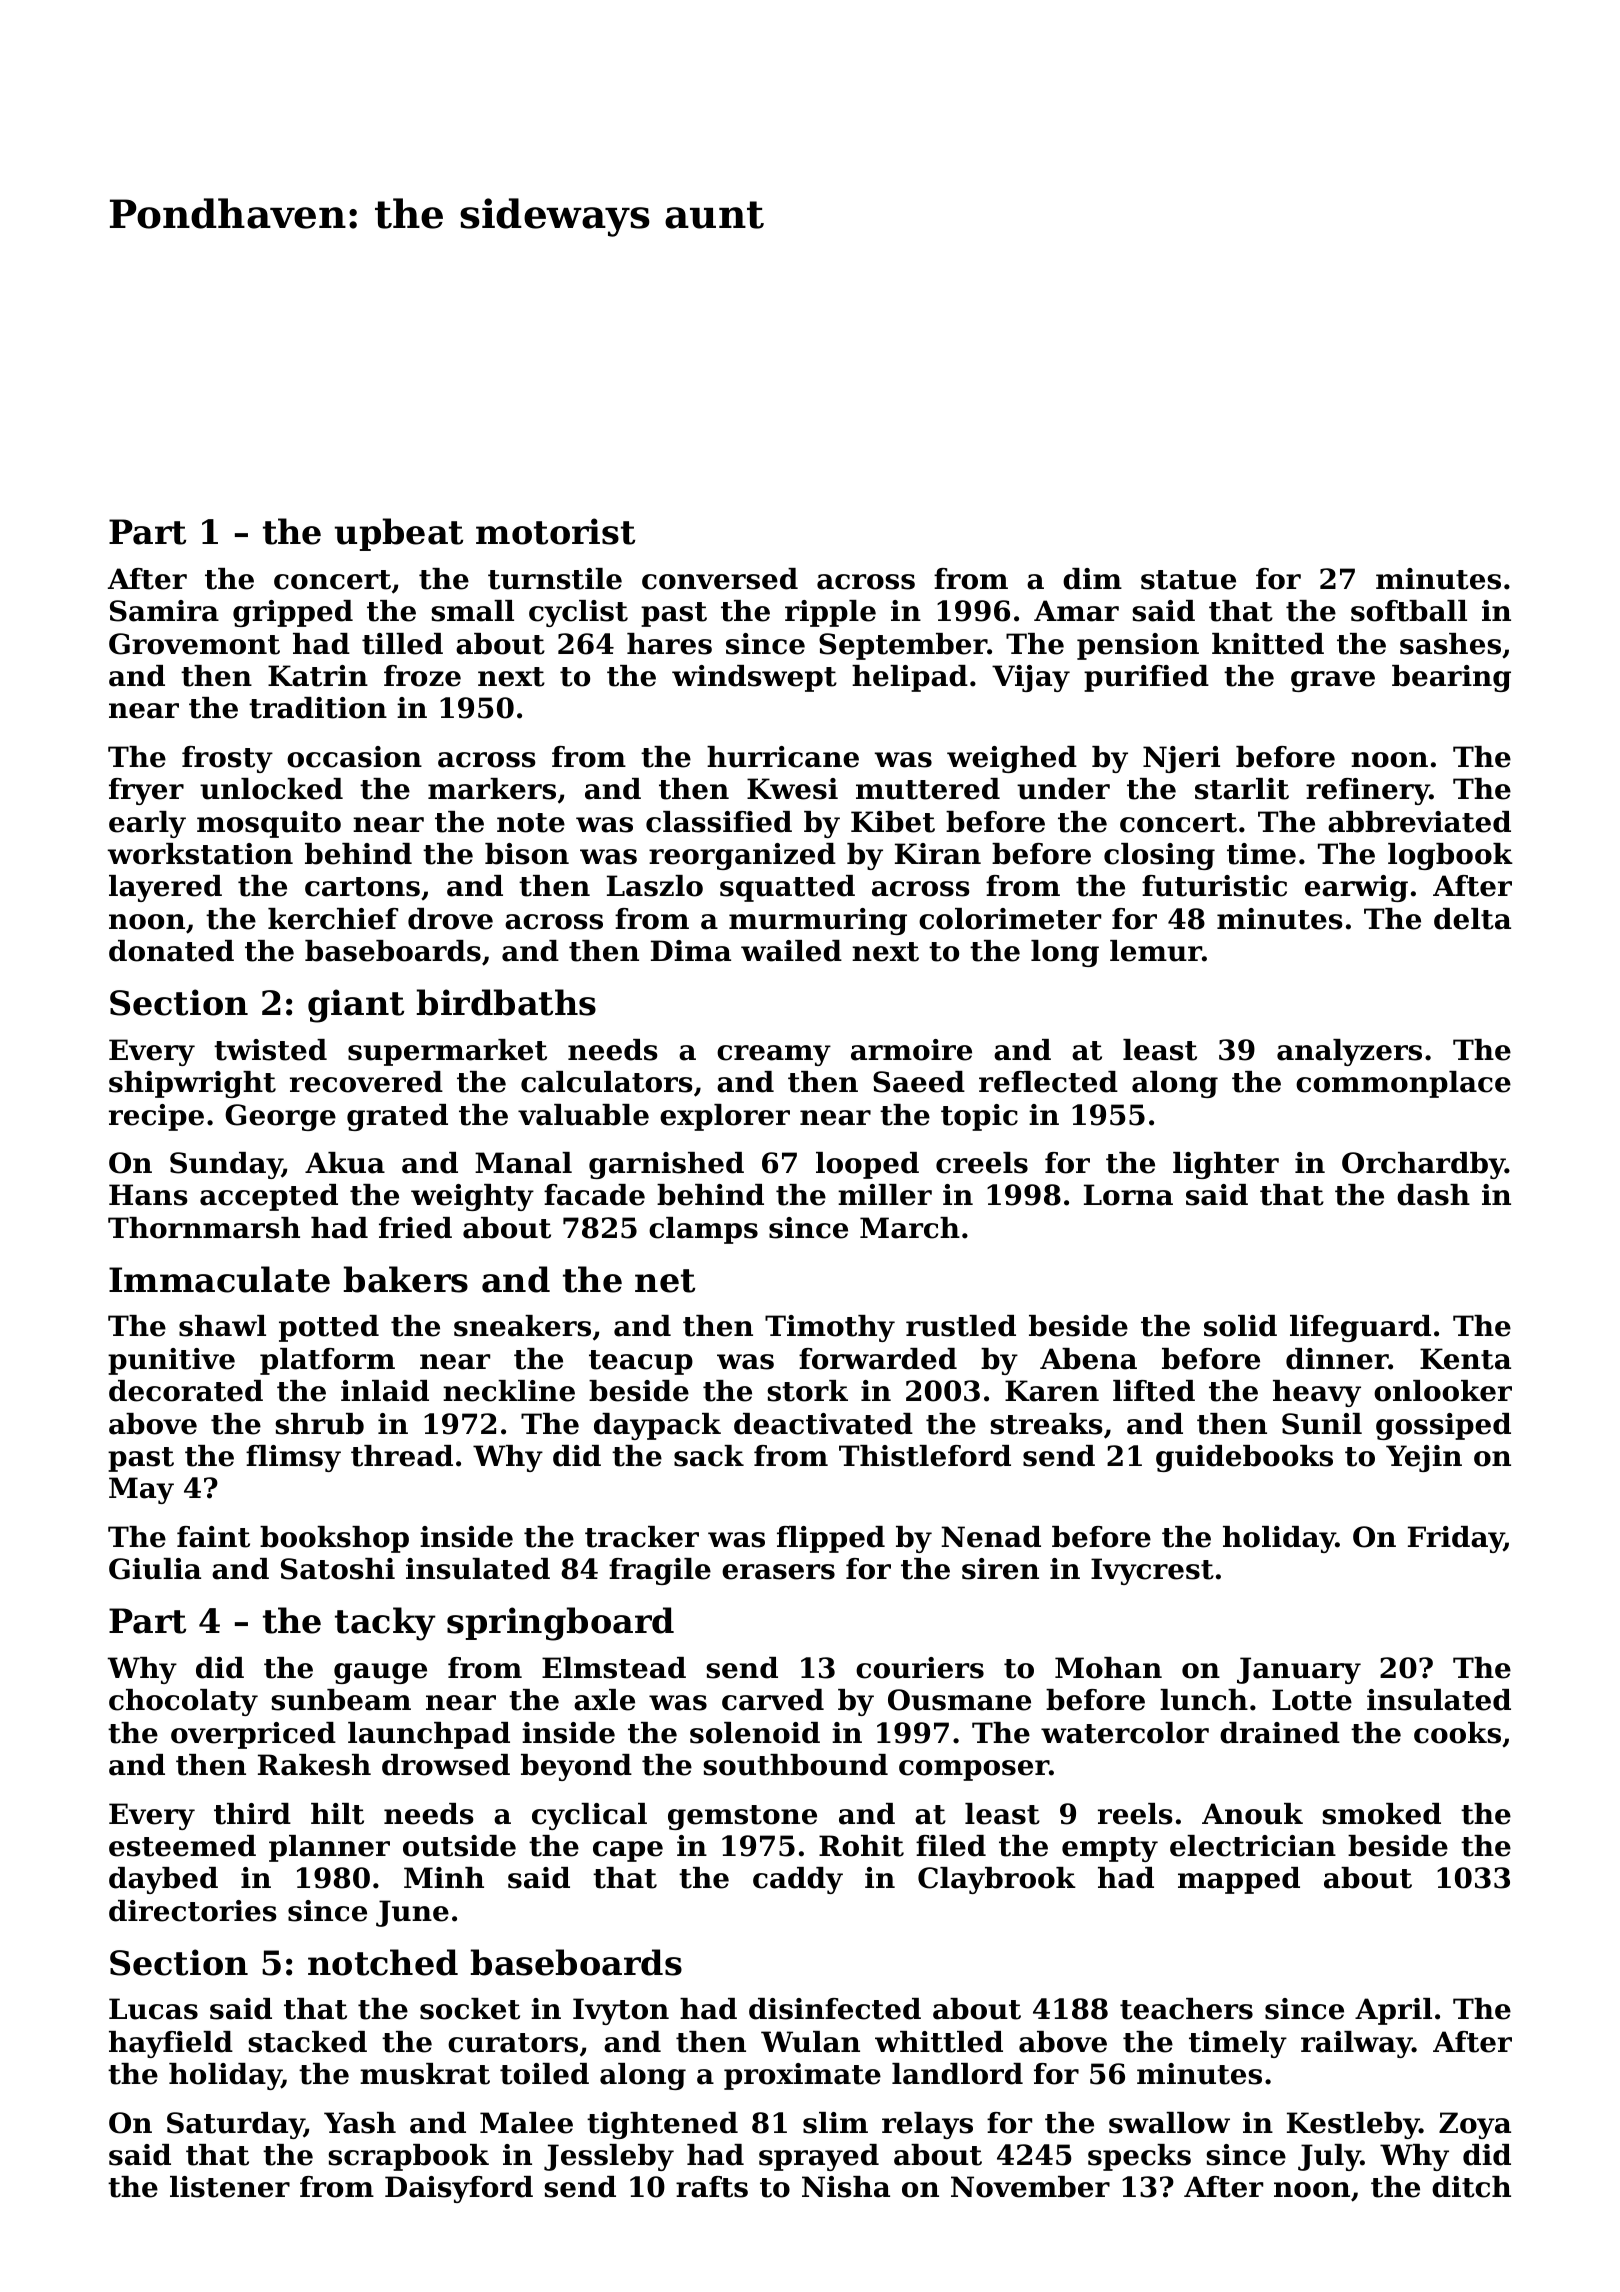 Image resolution: width=1620 pixels, height=2292 pixels. What do you see at coordinates (219, 1279) in the screenshot?
I see `Immaculate` at bounding box center [219, 1279].
